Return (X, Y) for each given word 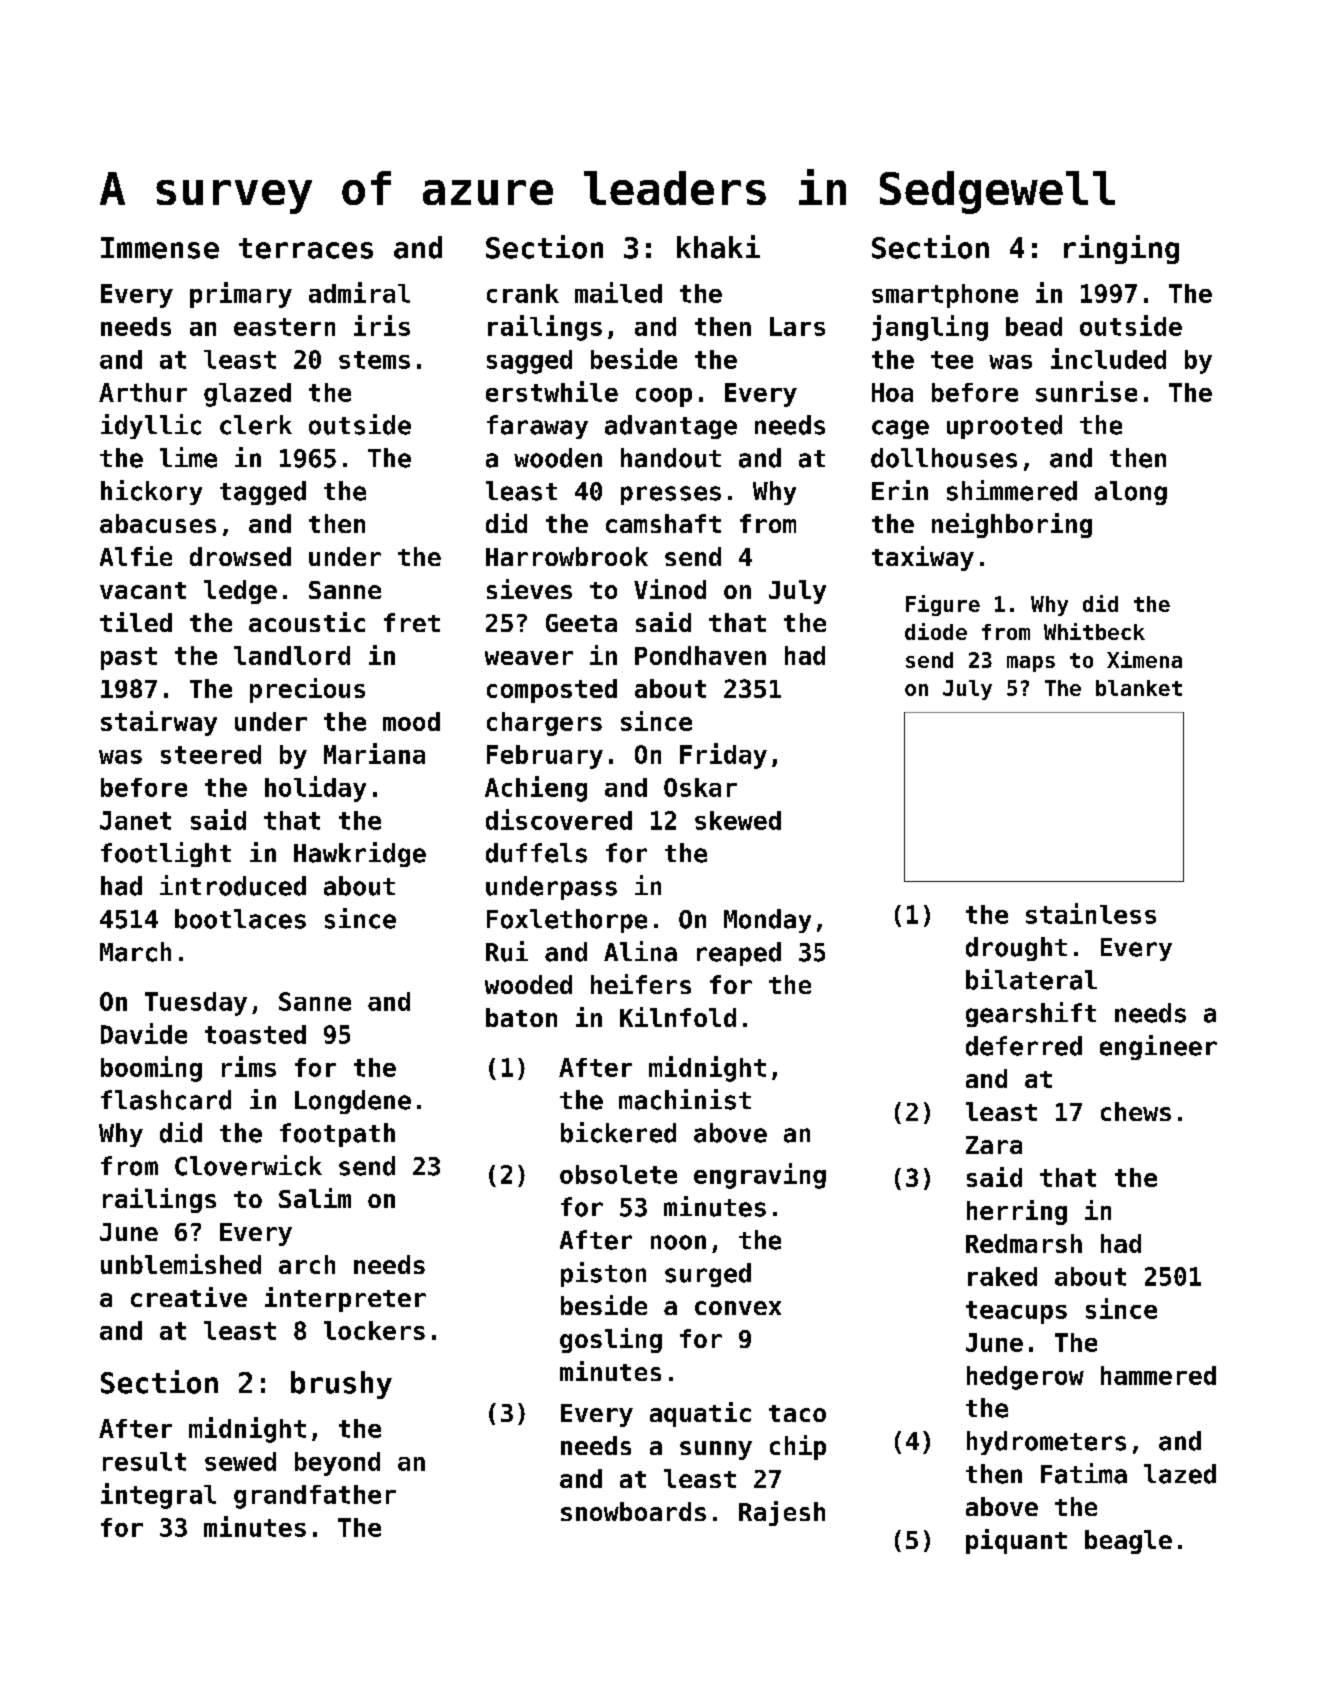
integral (158, 1496)
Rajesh (782, 1513)
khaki (718, 247)
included (1108, 358)
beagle (1128, 1542)
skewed (738, 820)
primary (241, 295)
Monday (767, 921)
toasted (255, 1034)
